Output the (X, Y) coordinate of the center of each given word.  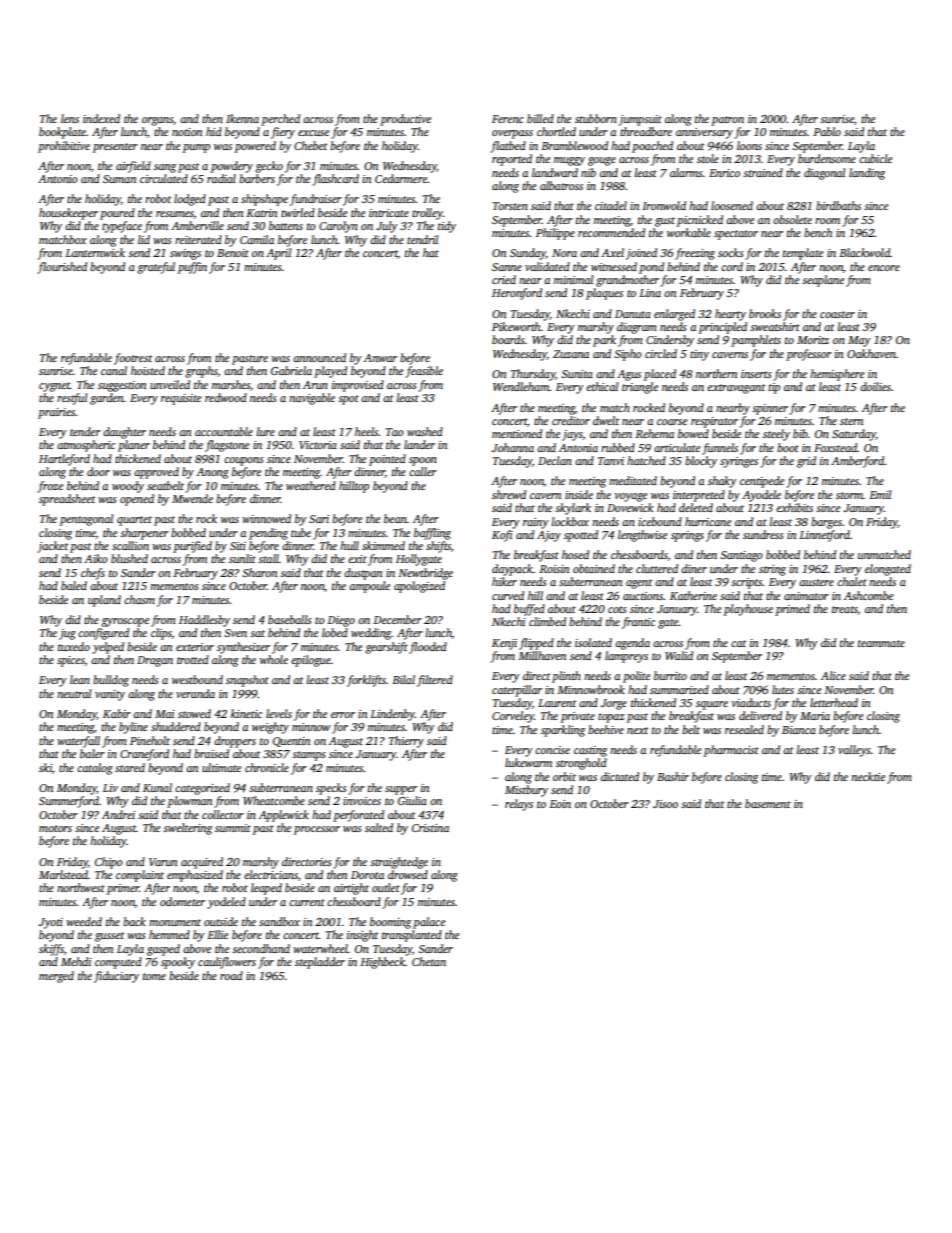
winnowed (266, 518)
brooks (765, 313)
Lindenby (392, 715)
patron (727, 121)
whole (274, 659)
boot (788, 447)
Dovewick (630, 507)
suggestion (122, 386)
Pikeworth (516, 326)
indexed (101, 118)
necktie (868, 776)
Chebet (310, 145)
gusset (109, 937)
